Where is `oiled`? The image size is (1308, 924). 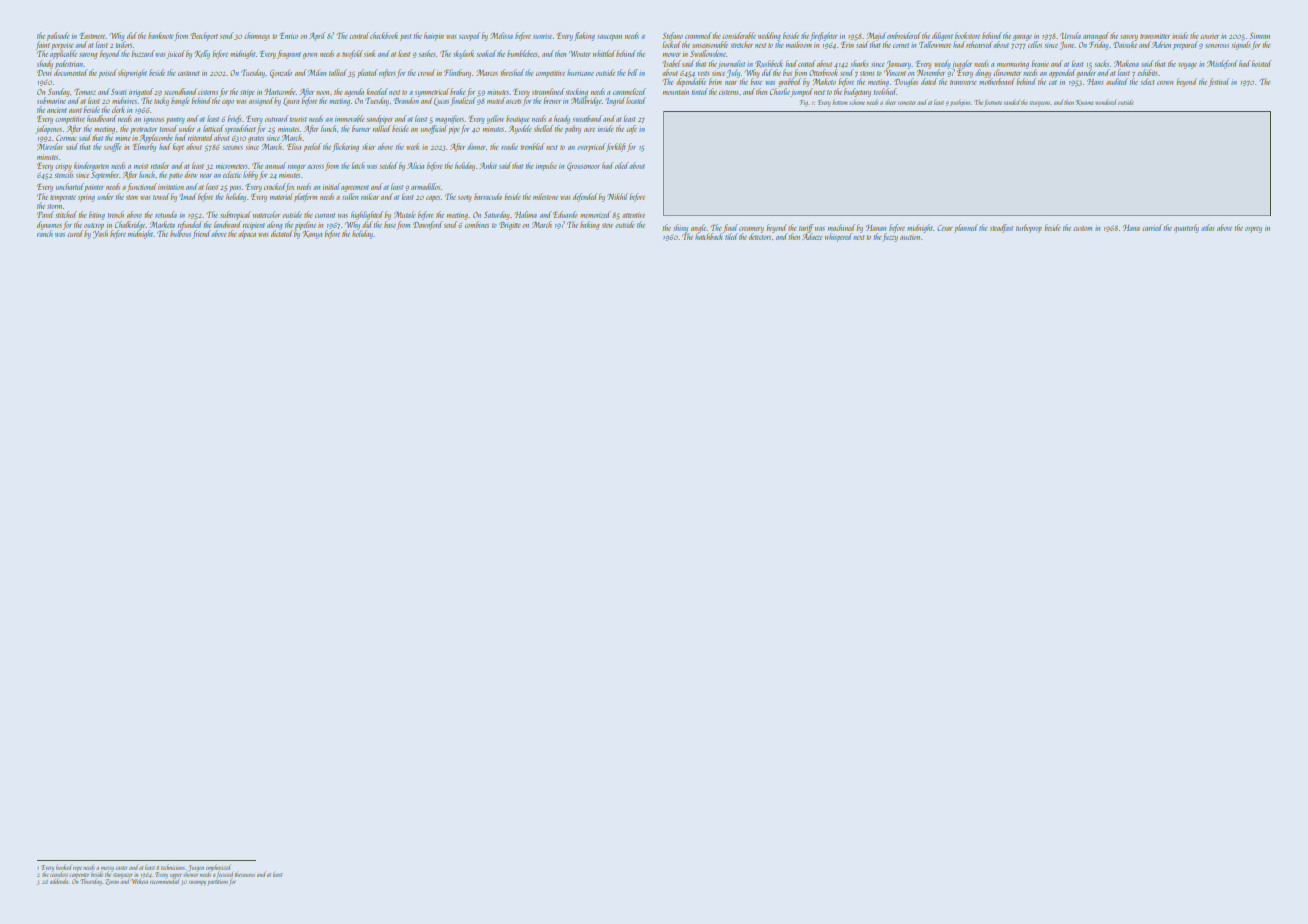
oiled is located at coordinates (622, 165).
